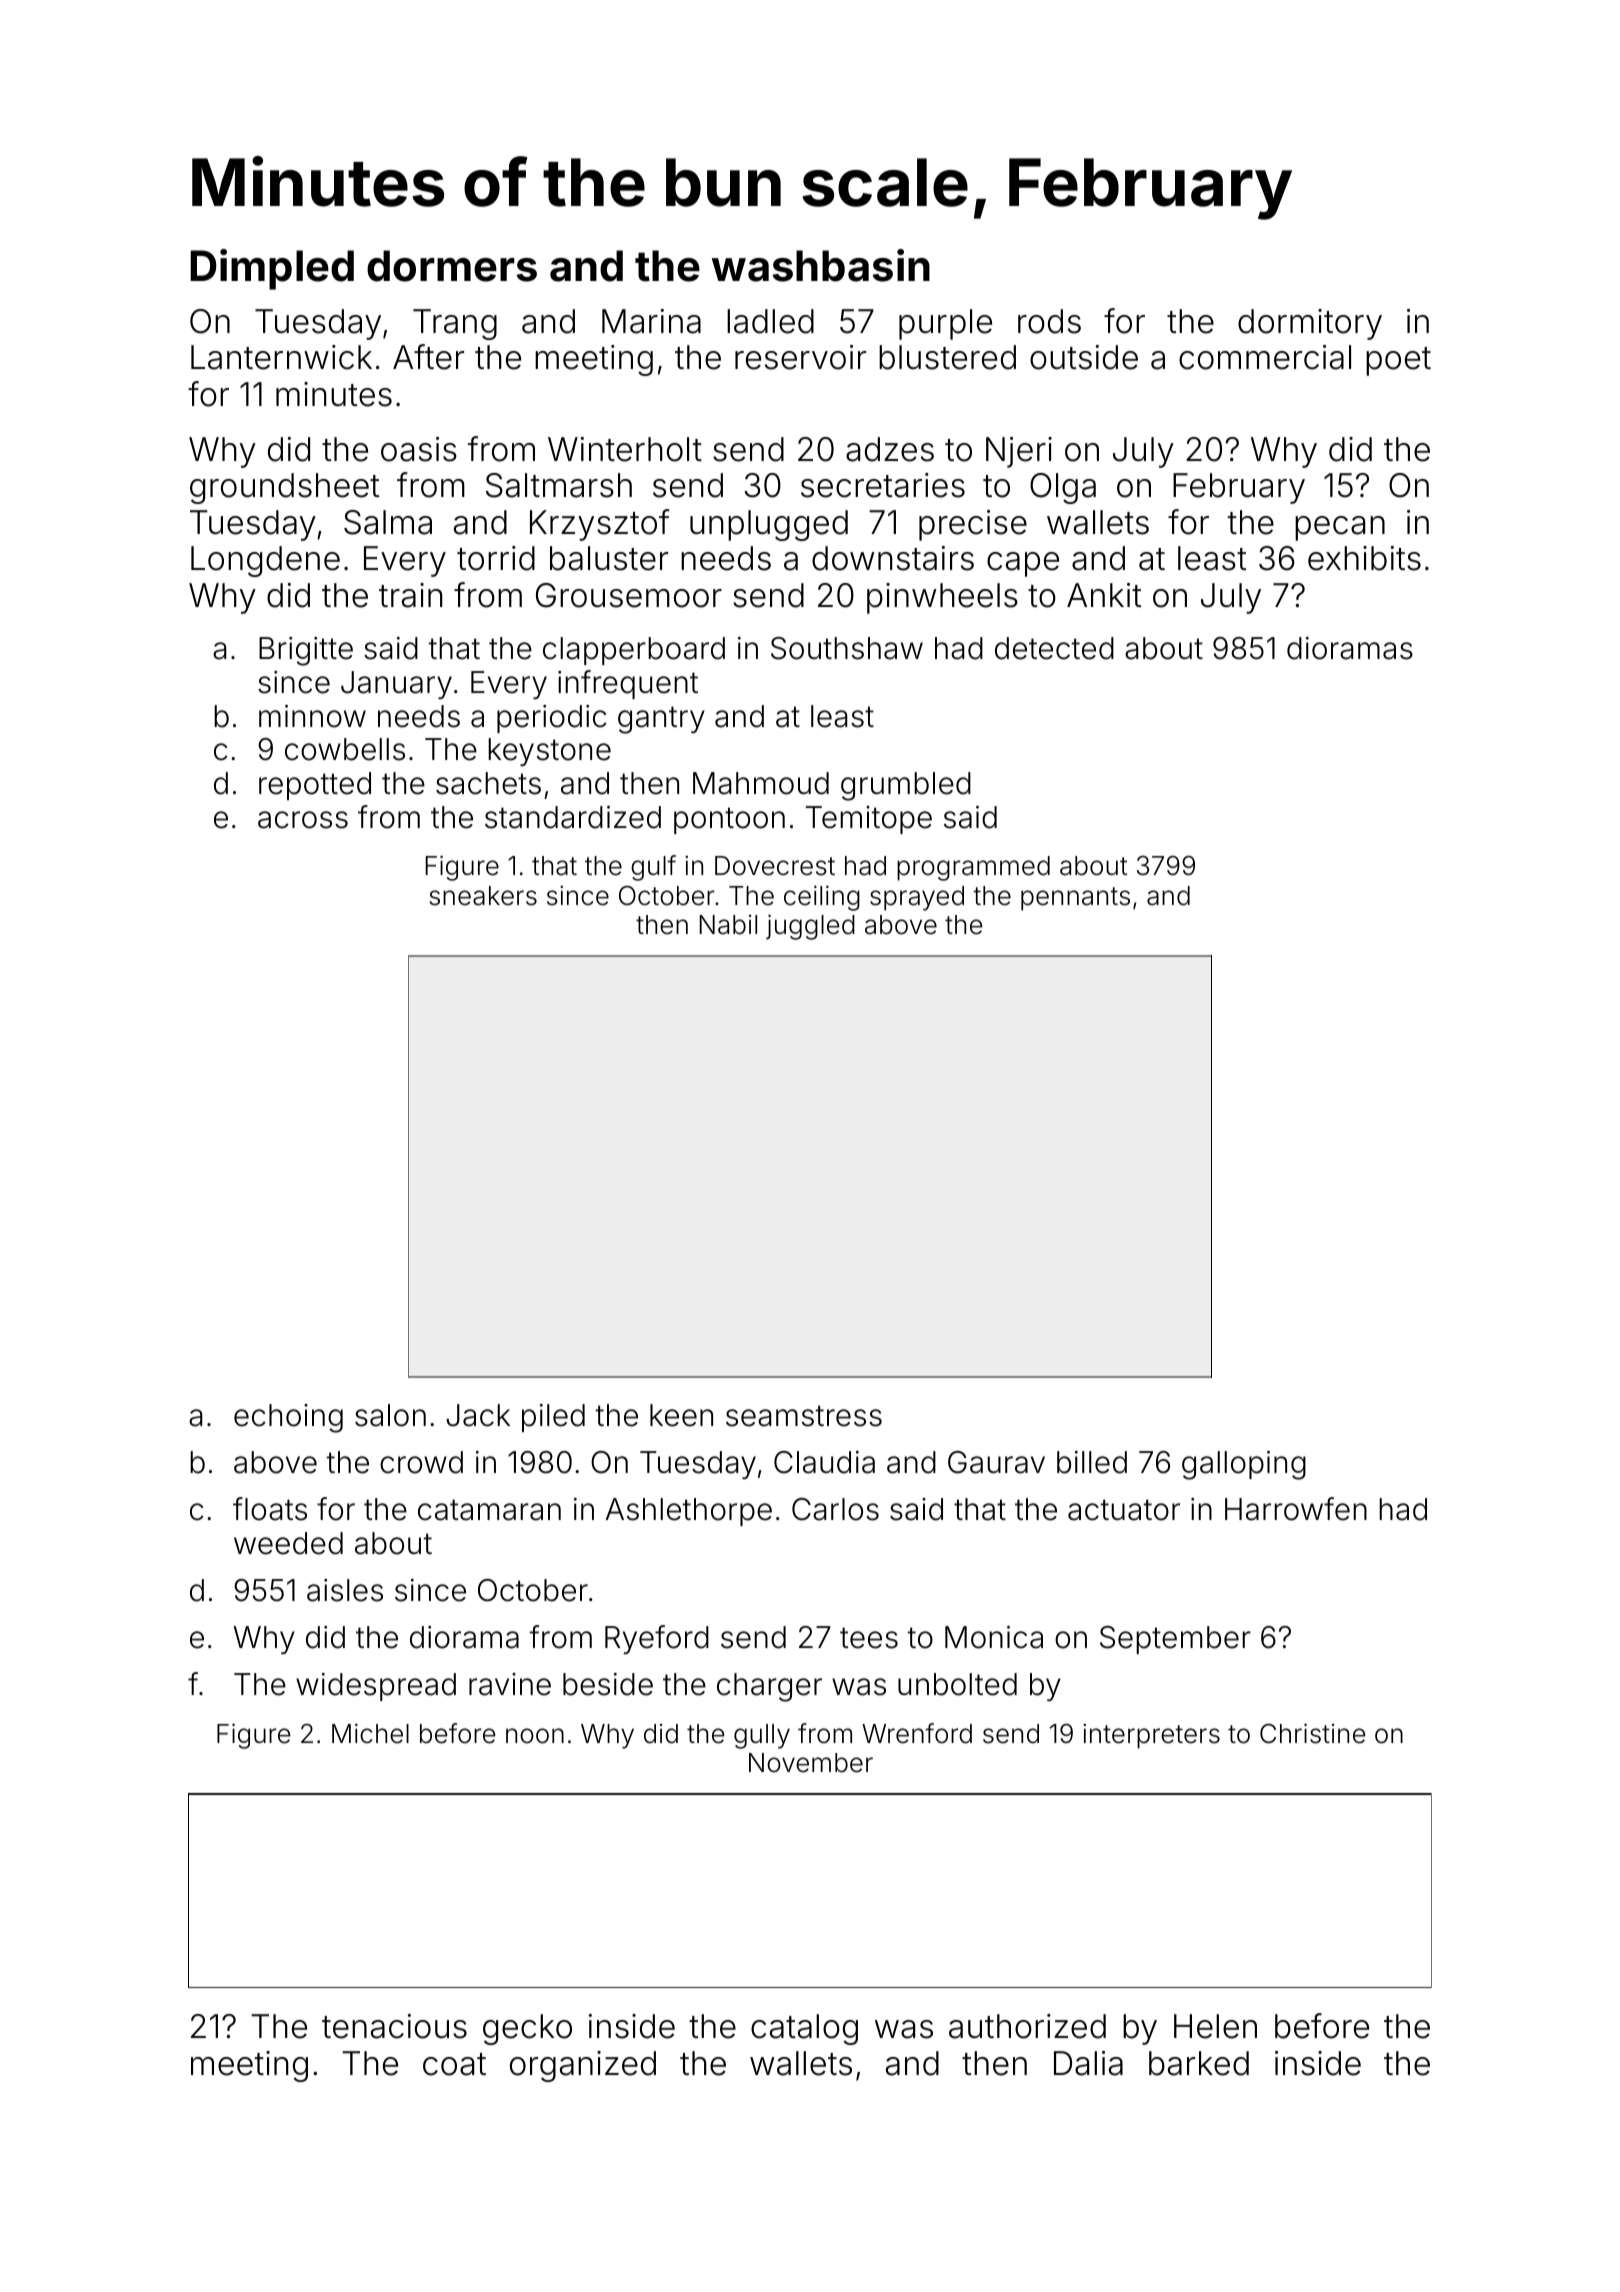 Image resolution: width=1620 pixels, height=2292 pixels. I want to click on Dimpled, so click(272, 269).
